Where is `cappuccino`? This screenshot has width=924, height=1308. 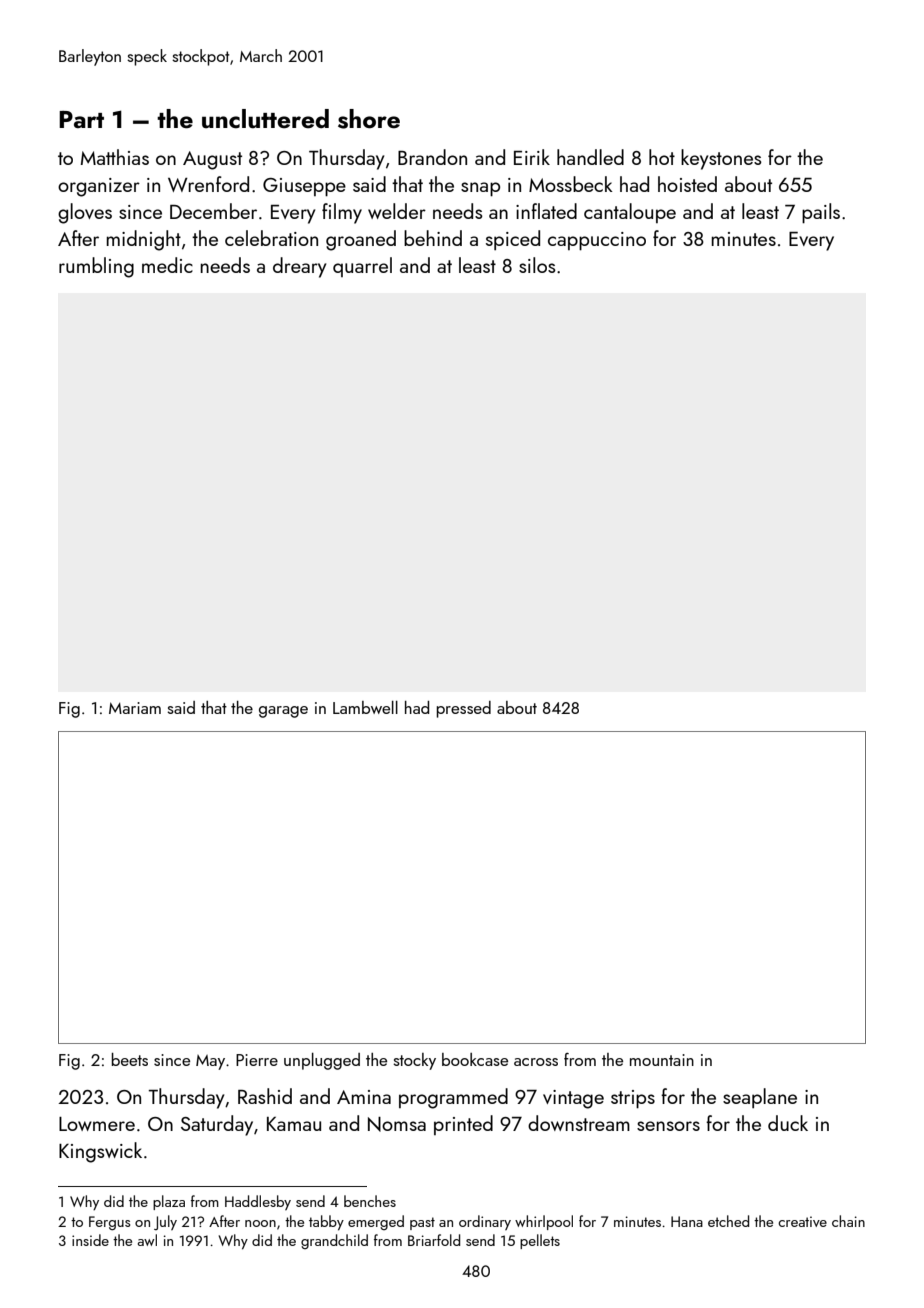 cappuccino is located at coordinates (597, 241).
